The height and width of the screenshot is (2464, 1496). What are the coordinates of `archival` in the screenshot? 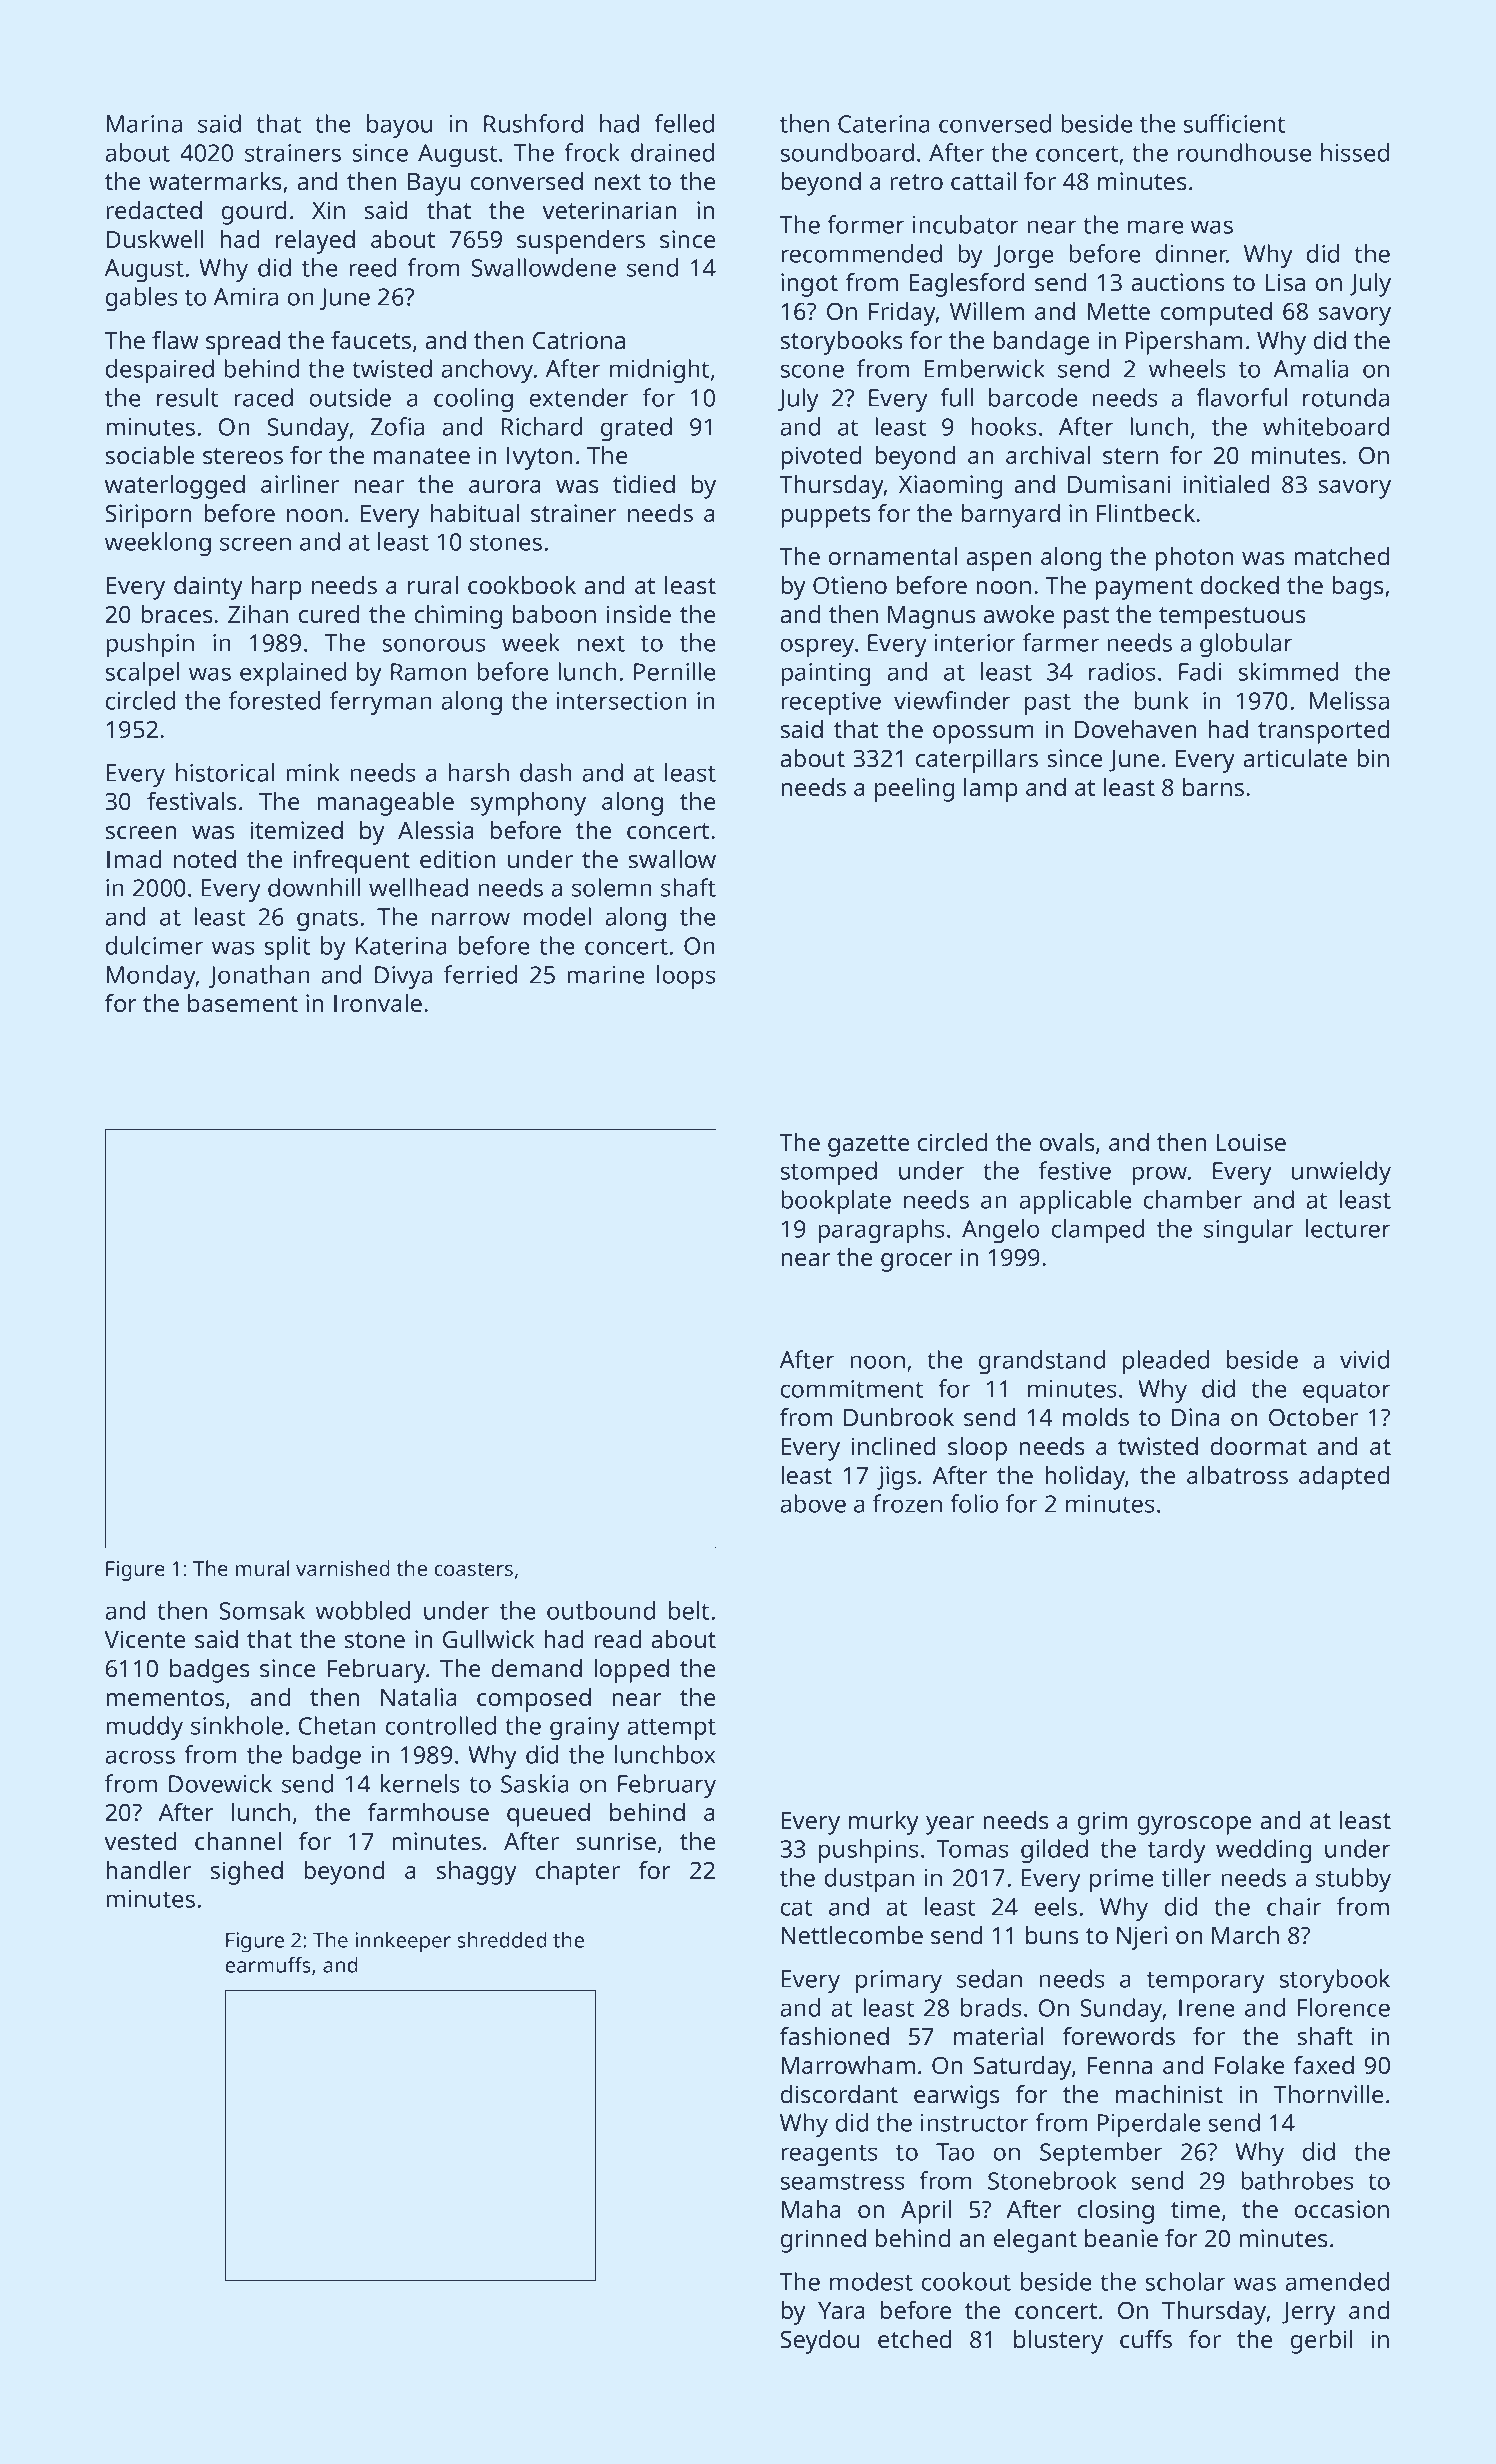 It's located at (1048, 455).
